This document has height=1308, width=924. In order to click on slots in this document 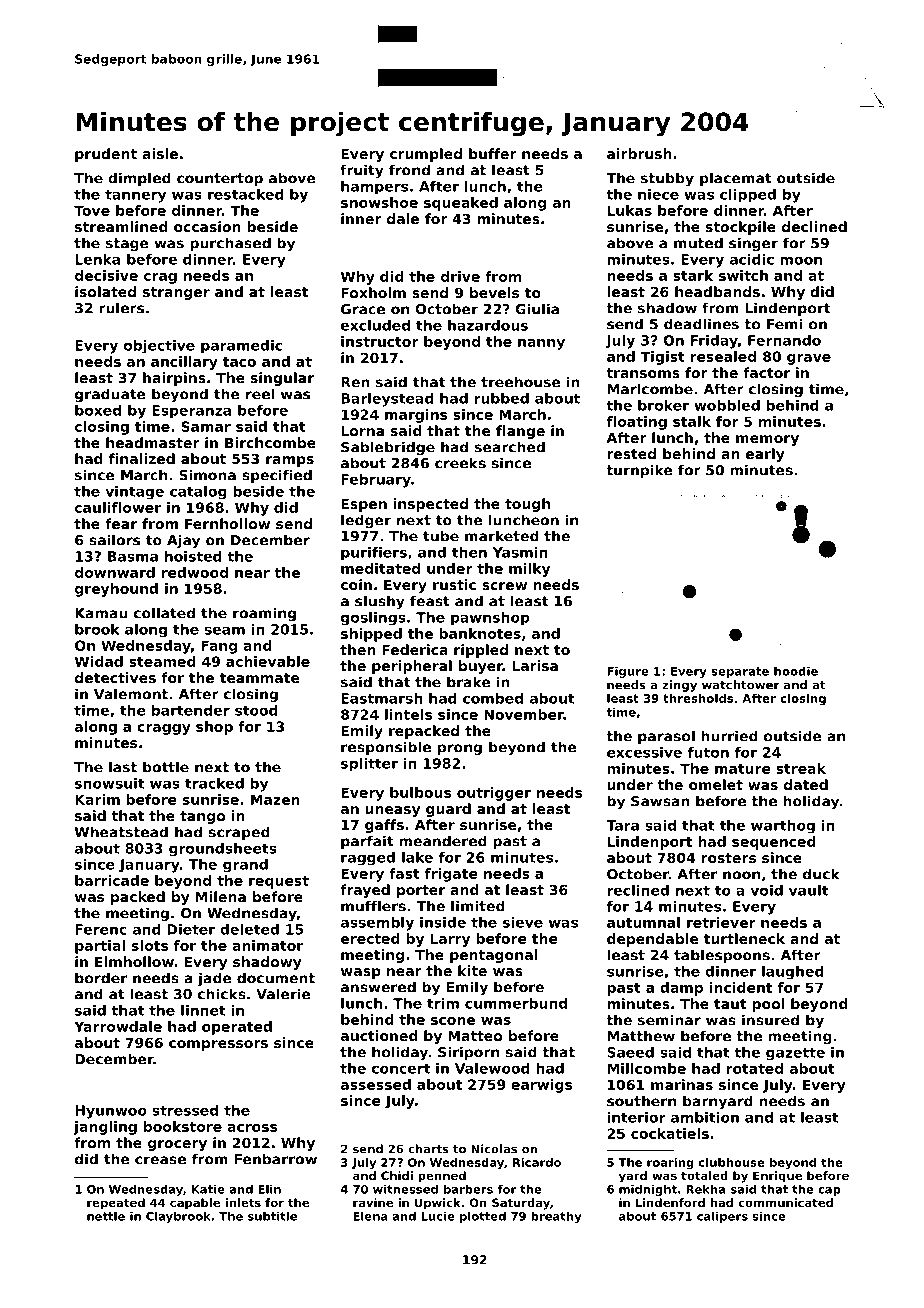, I will do `click(150, 945)`.
